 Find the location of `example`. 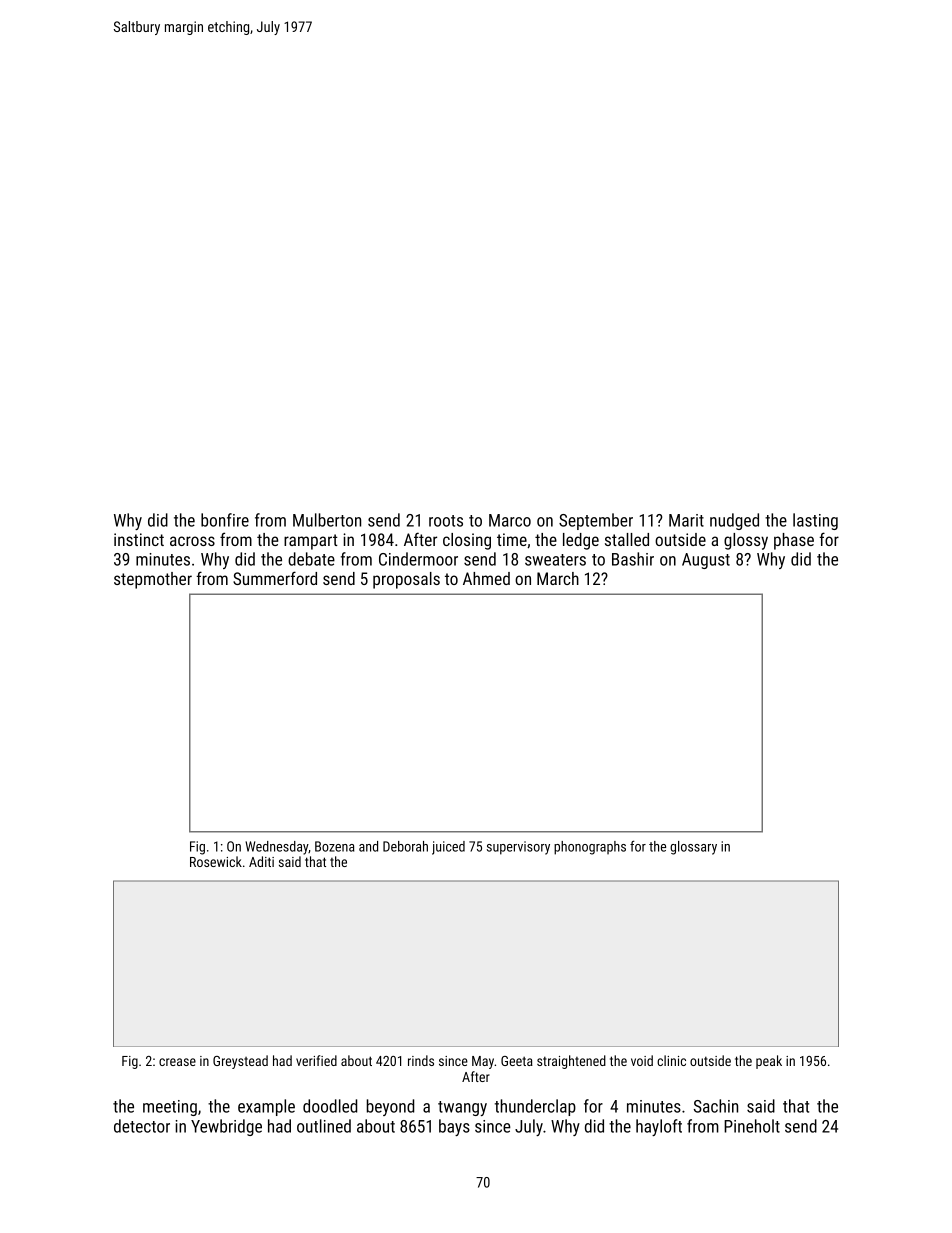

example is located at coordinates (266, 1107).
